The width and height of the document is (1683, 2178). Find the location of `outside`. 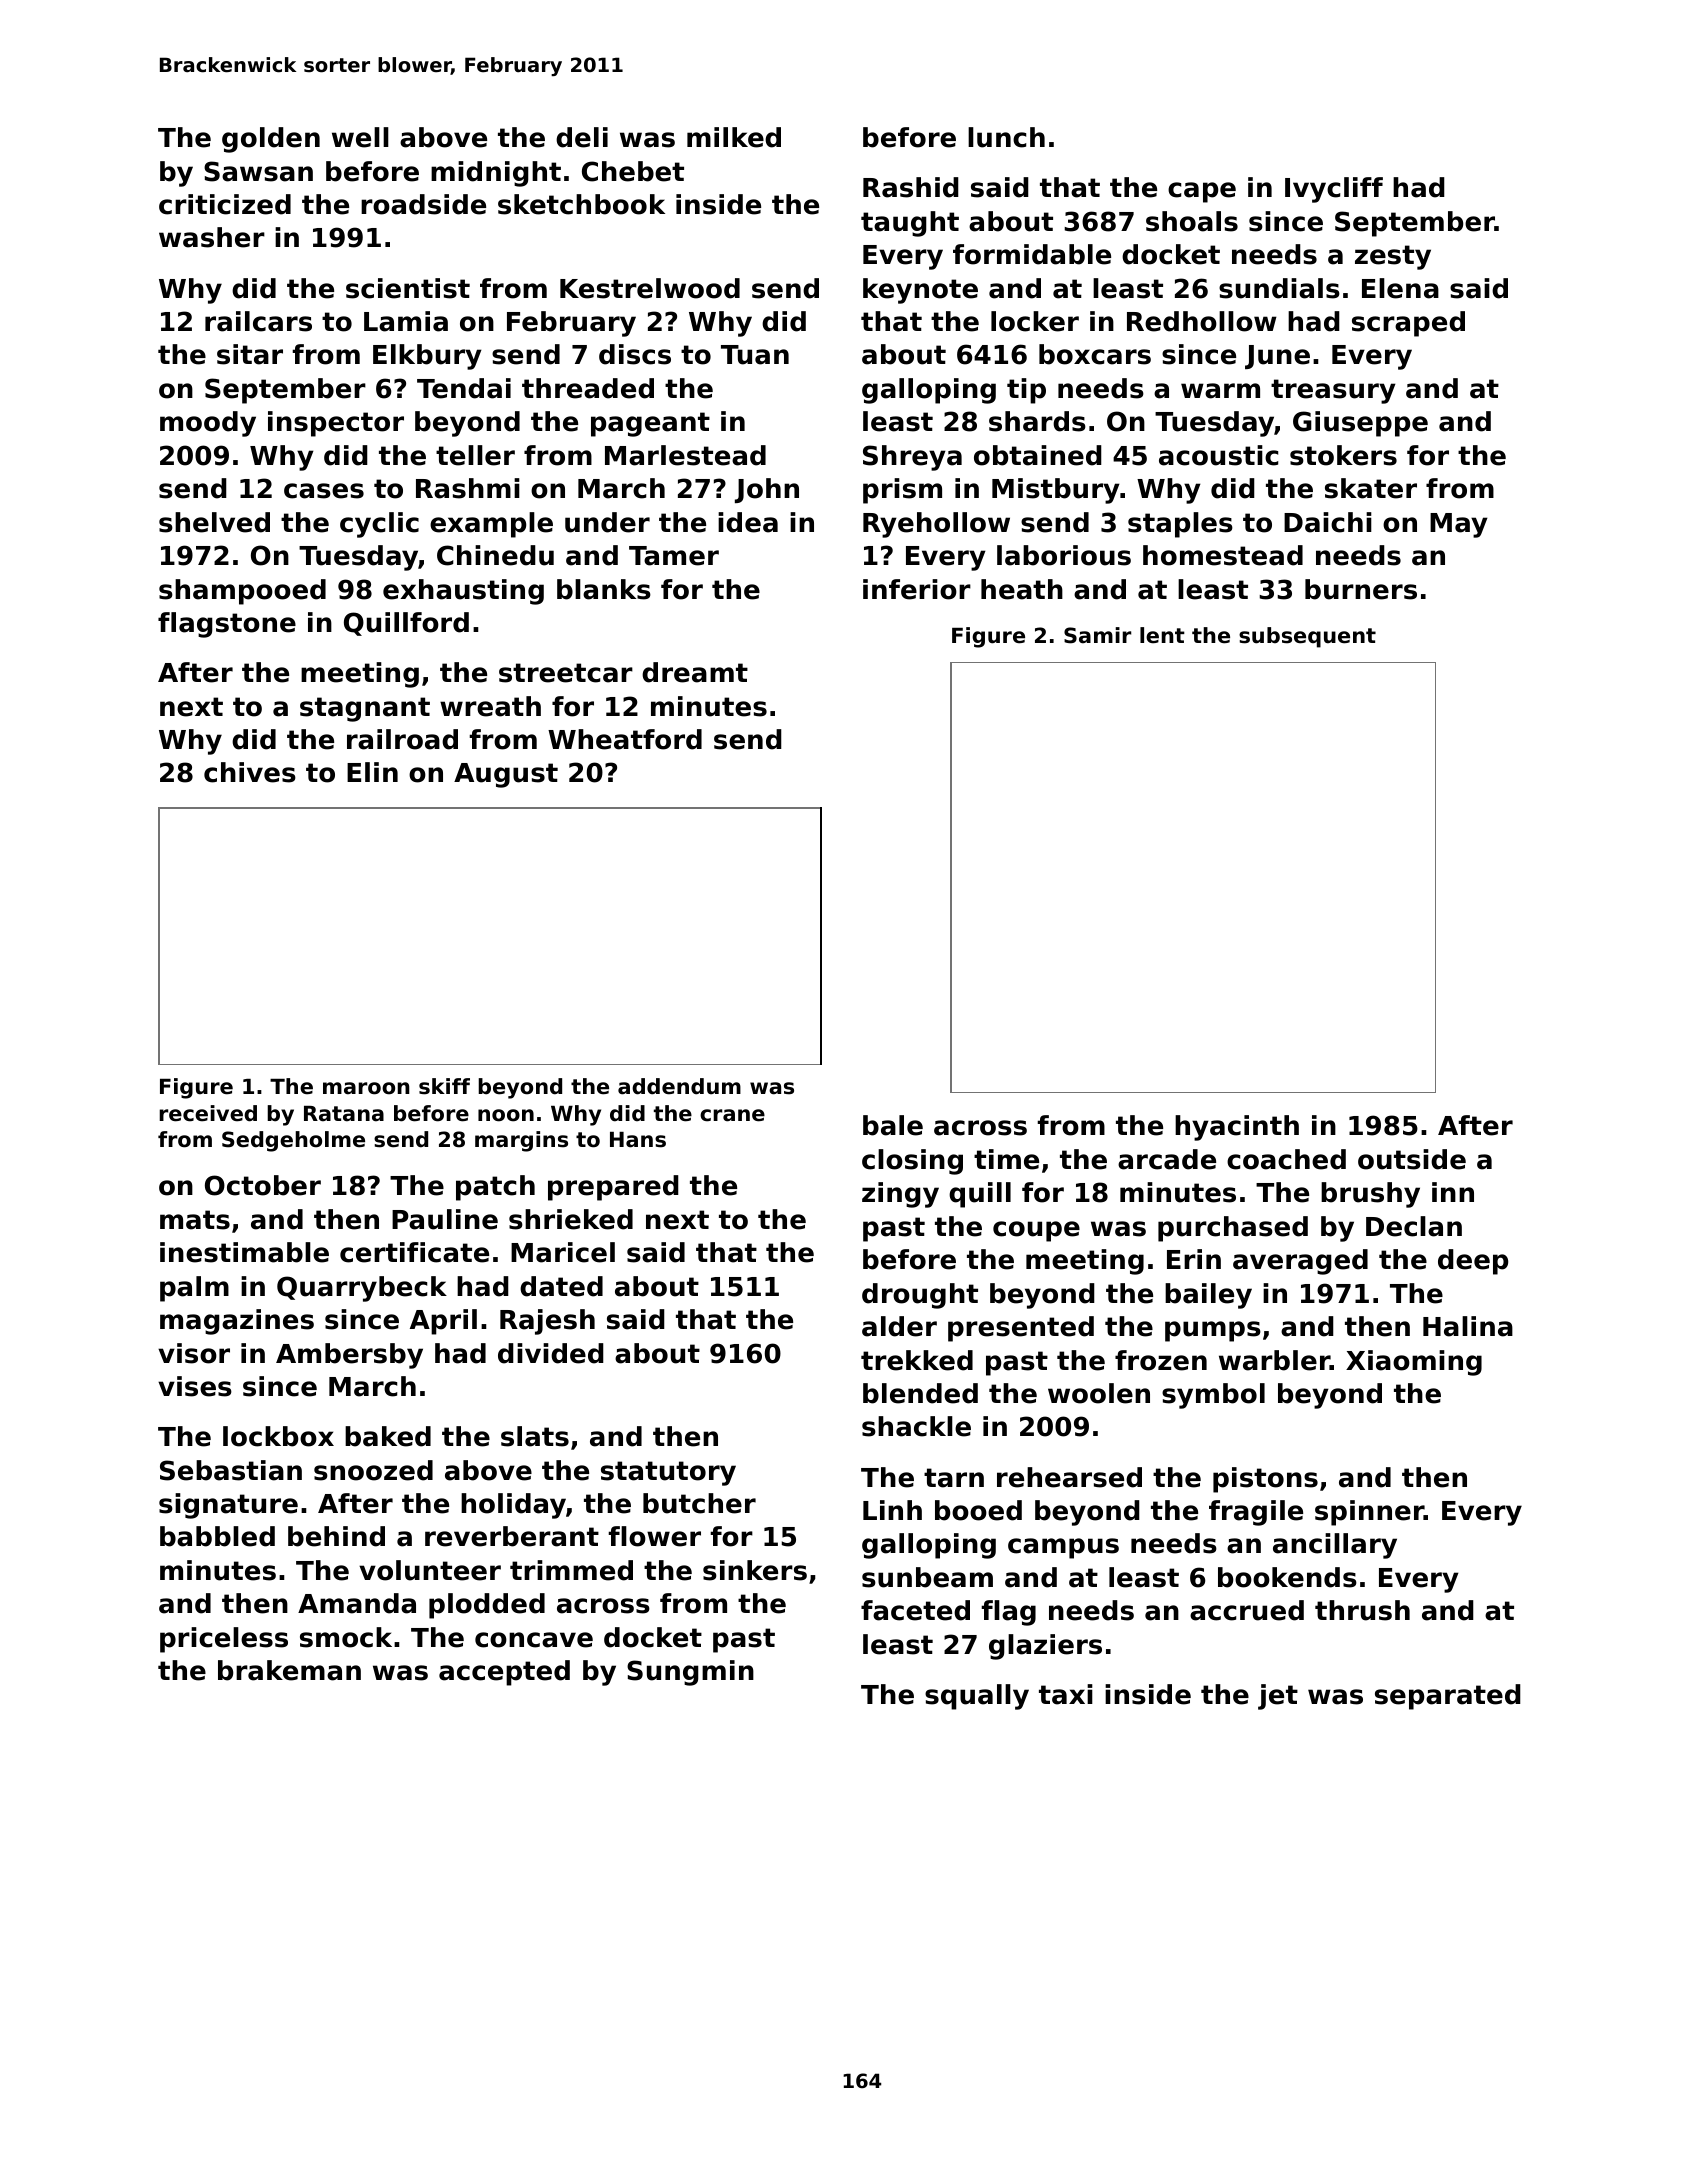

outside is located at coordinates (1412, 1159).
